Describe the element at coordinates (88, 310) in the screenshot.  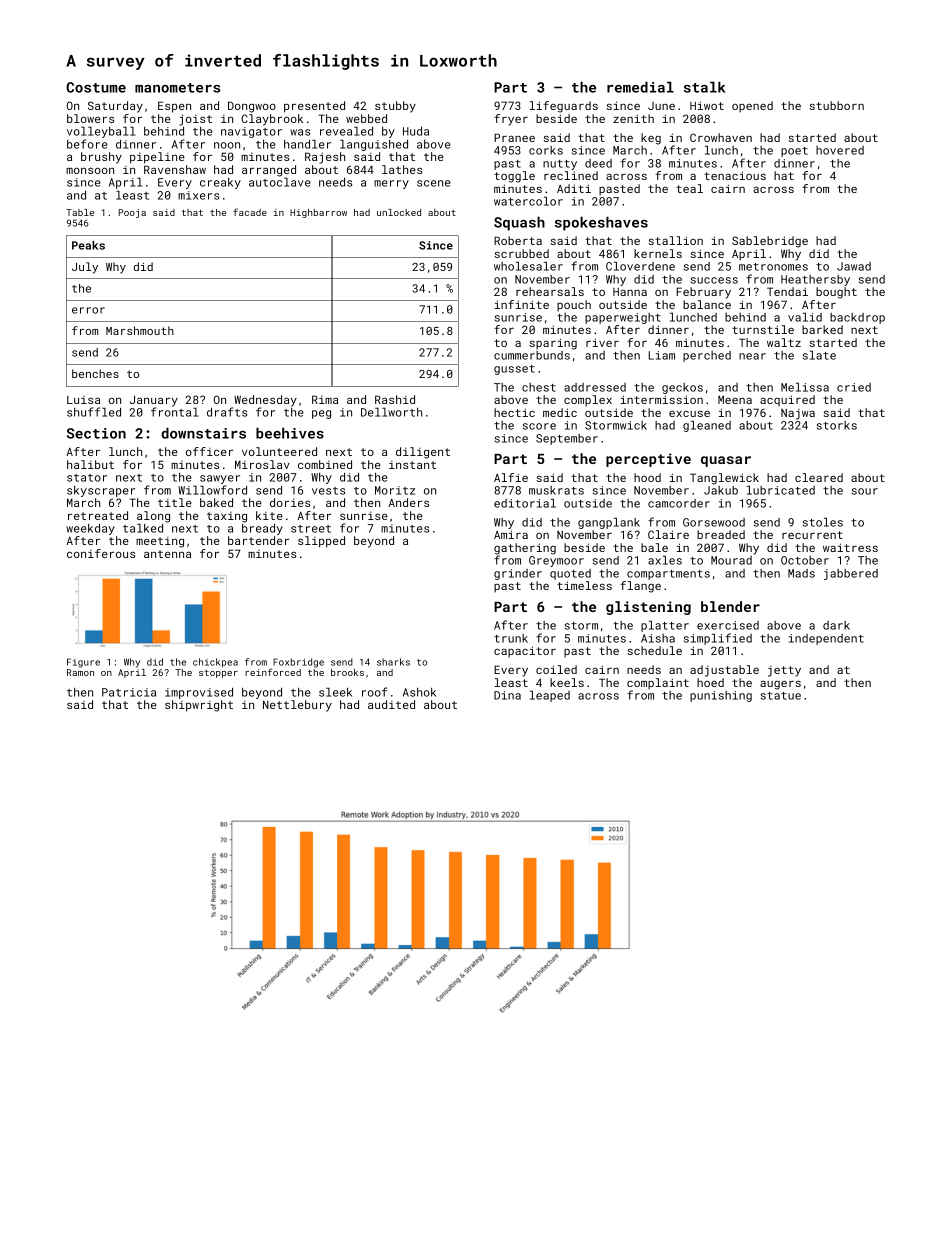
I see `error` at that location.
